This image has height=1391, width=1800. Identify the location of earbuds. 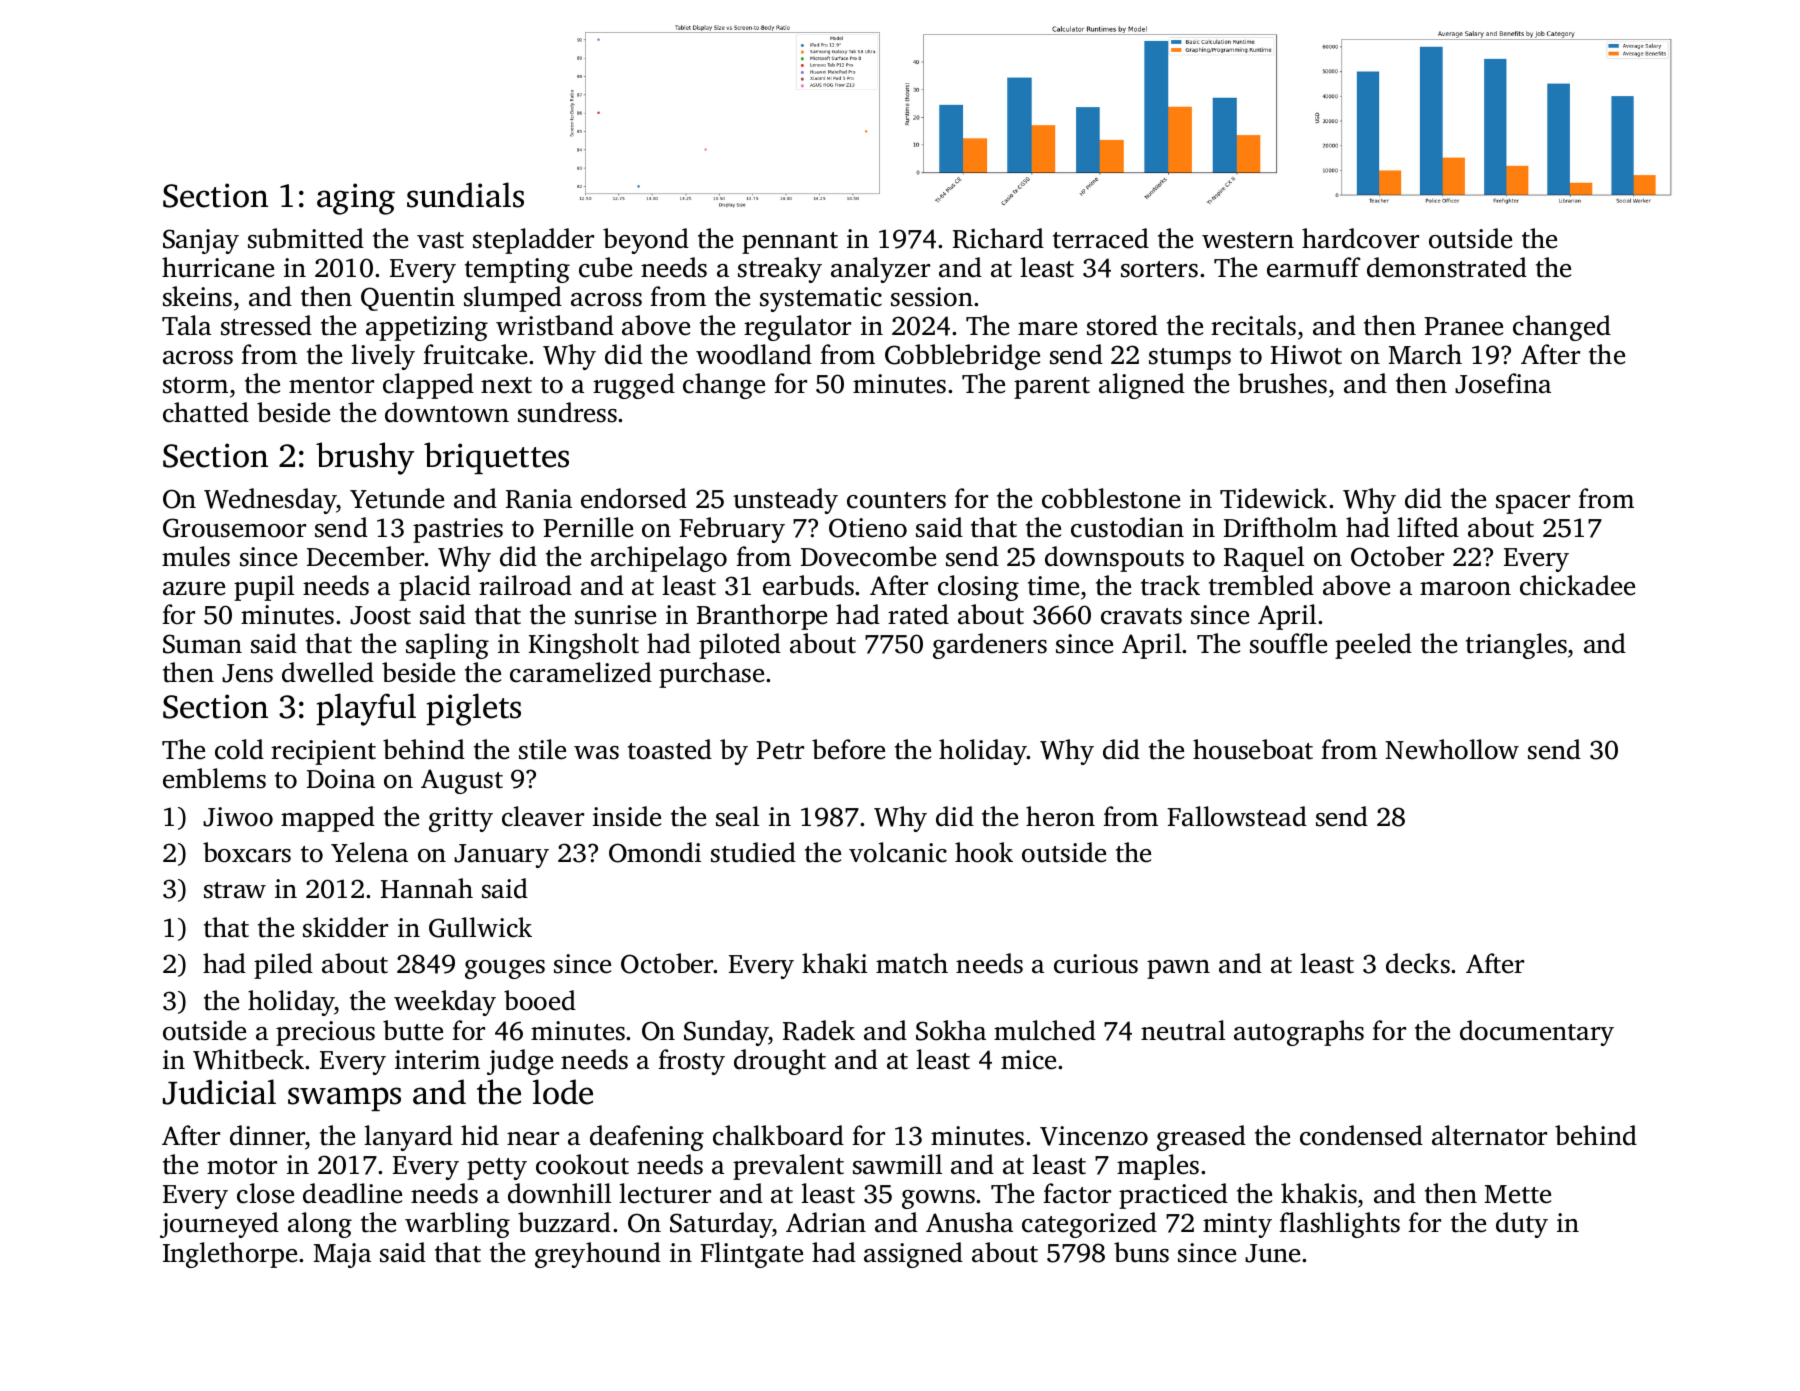
(808, 585).
